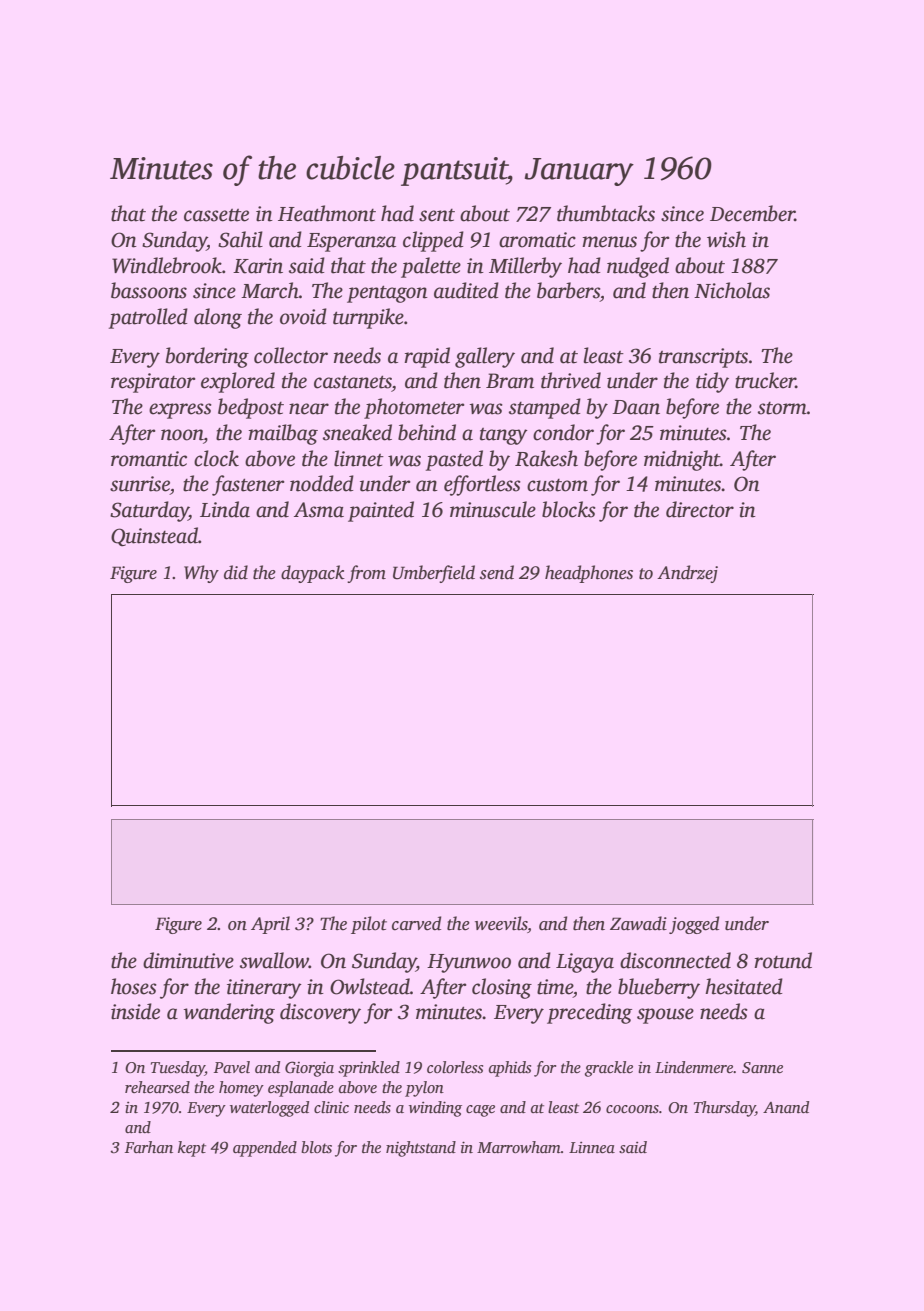 Image resolution: width=924 pixels, height=1311 pixels. I want to click on Andrzej, so click(687, 574).
